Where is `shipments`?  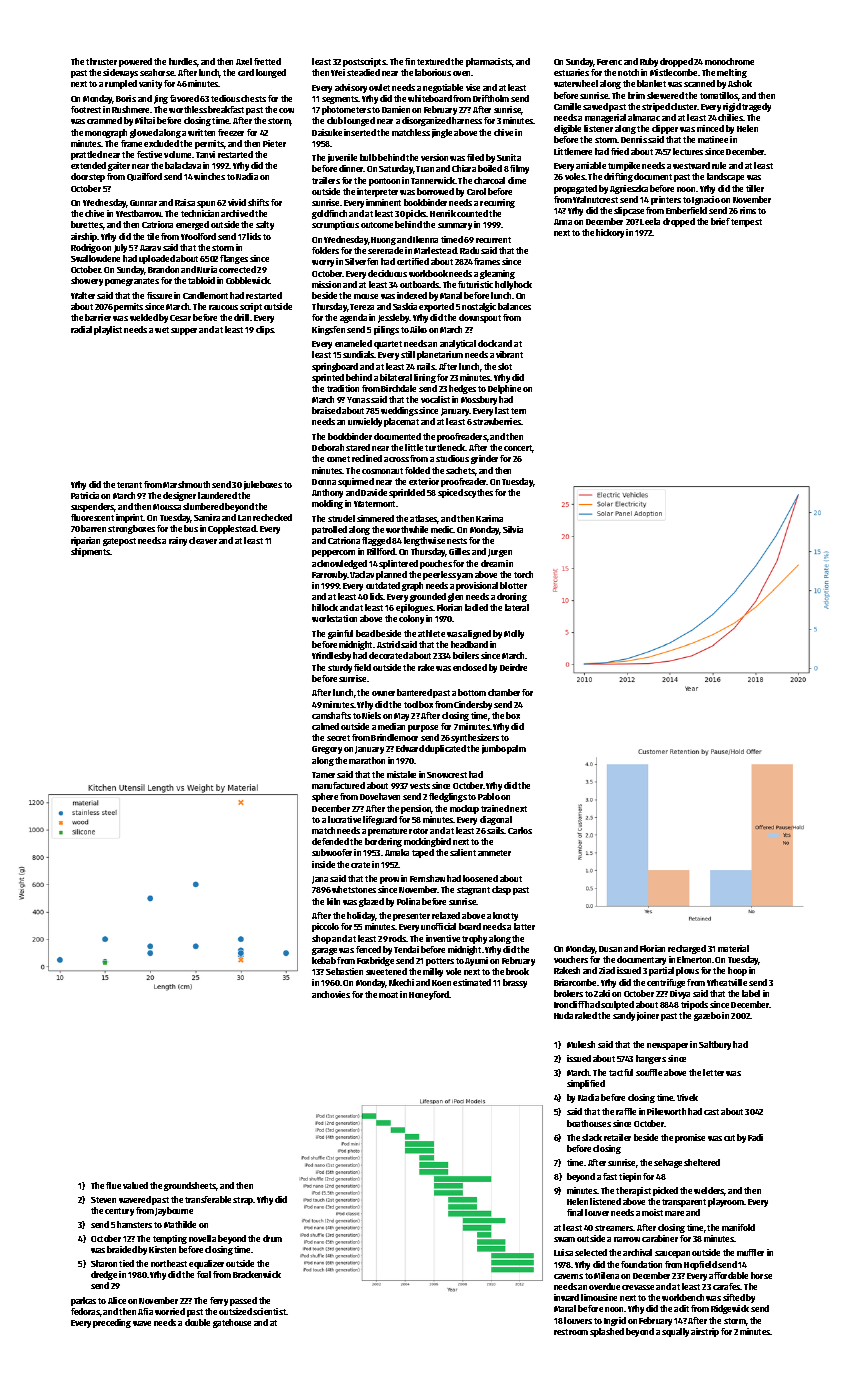 shipments is located at coordinates (91, 552).
